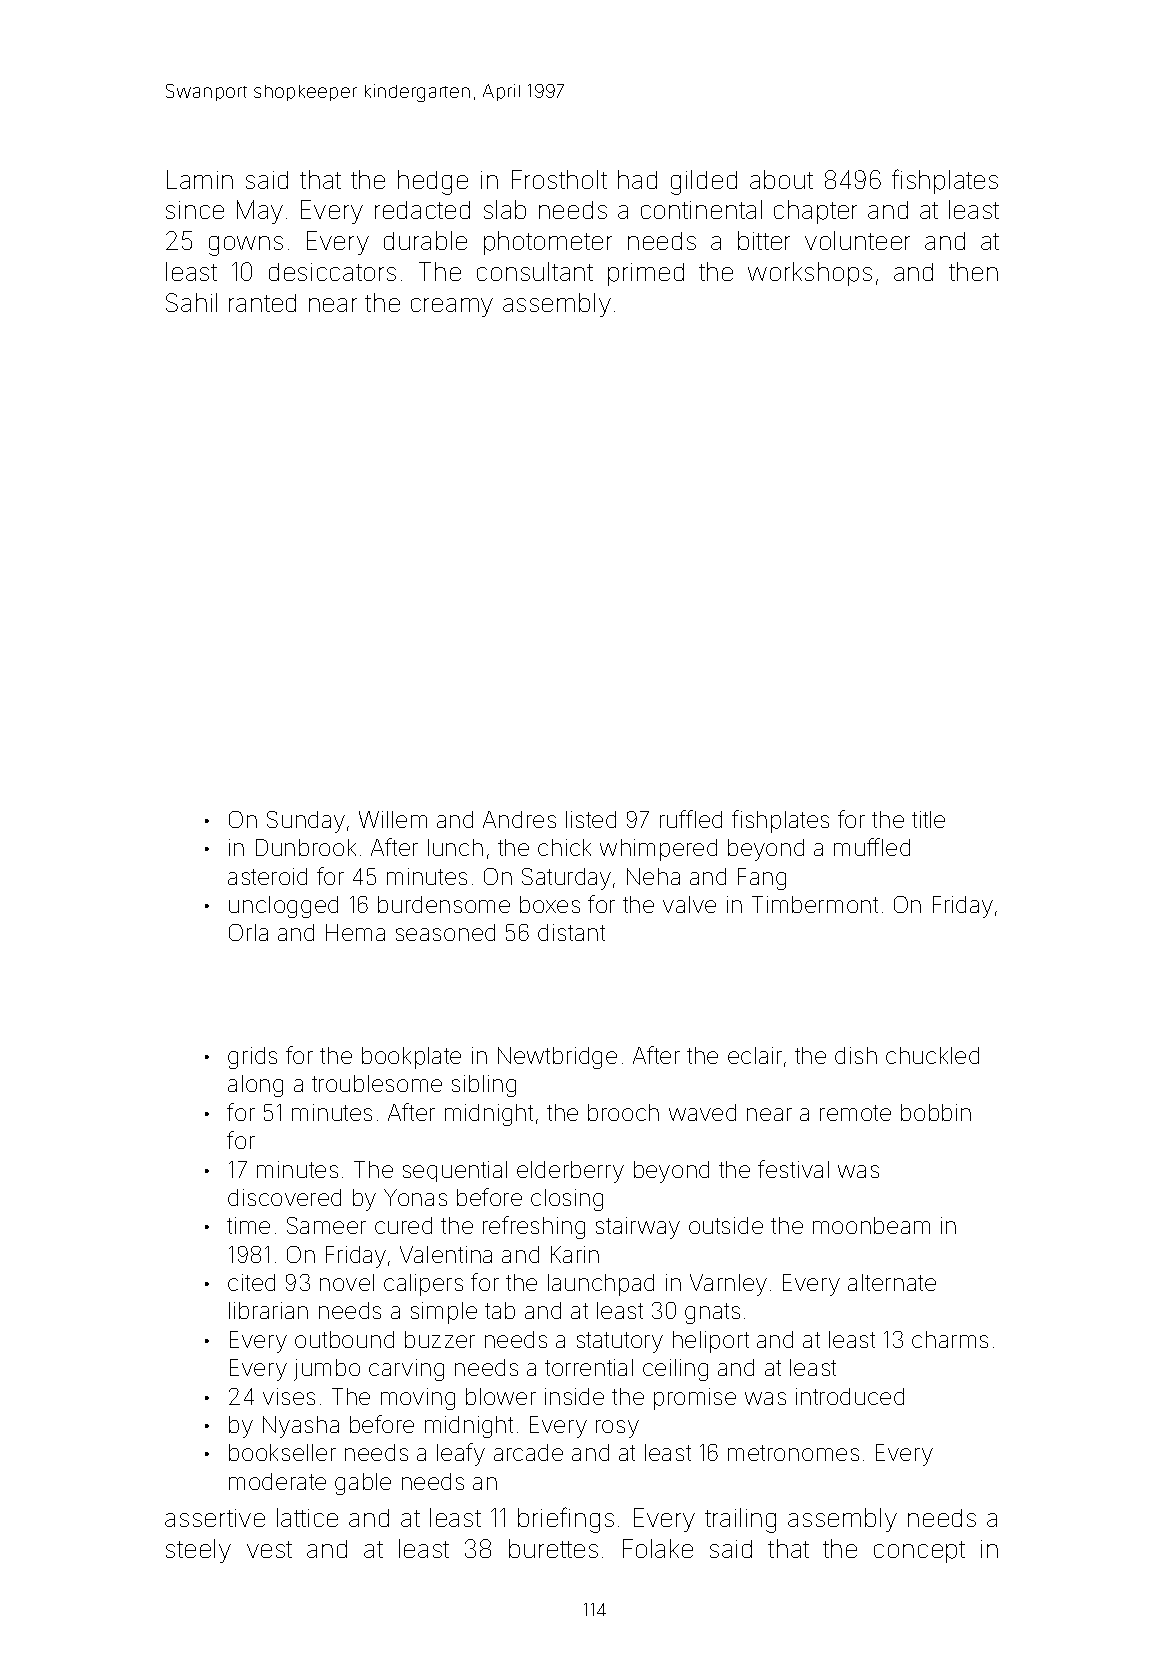  I want to click on Sahil, so click(191, 302).
